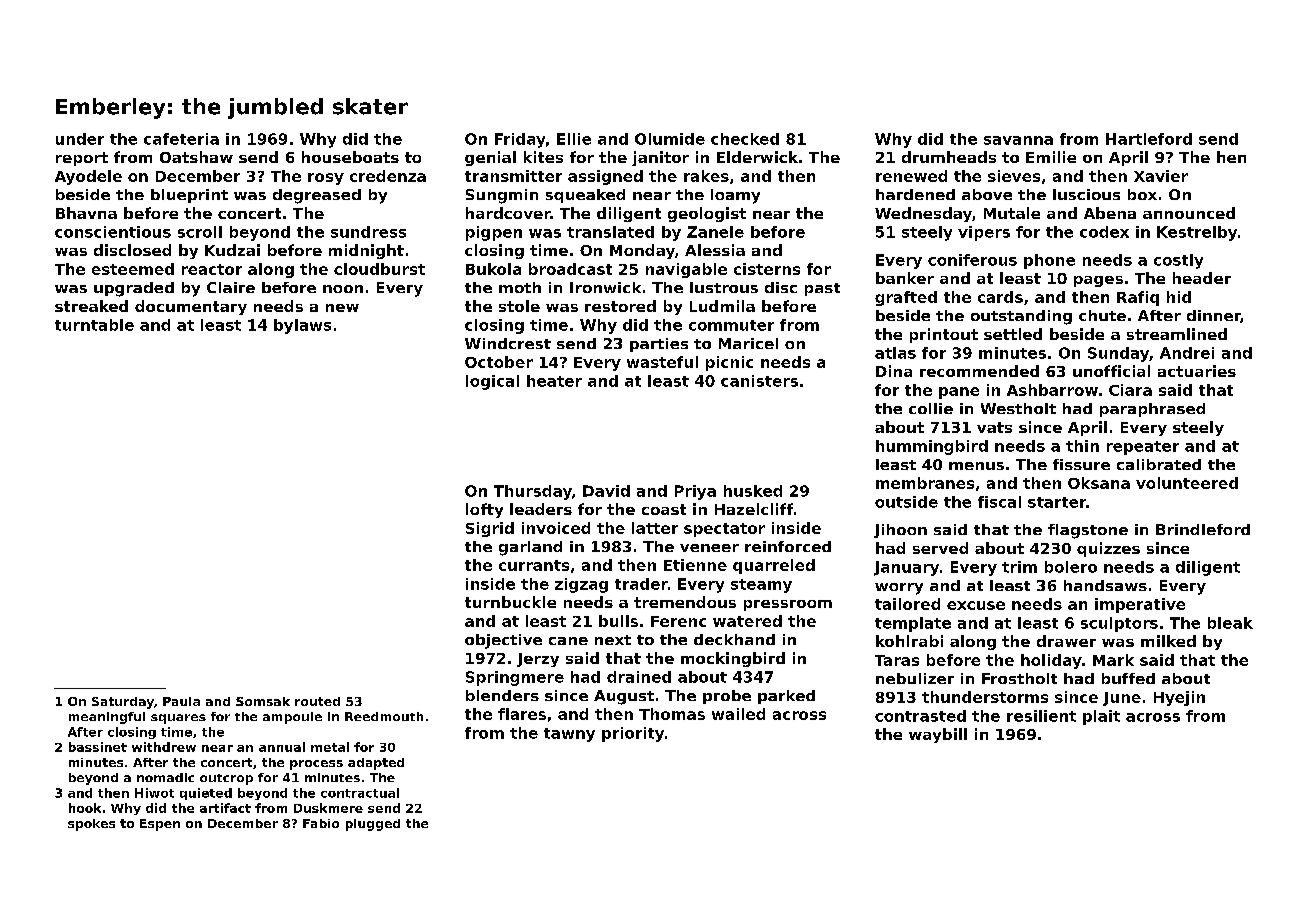  What do you see at coordinates (1101, 717) in the page?
I see `plait` at bounding box center [1101, 717].
